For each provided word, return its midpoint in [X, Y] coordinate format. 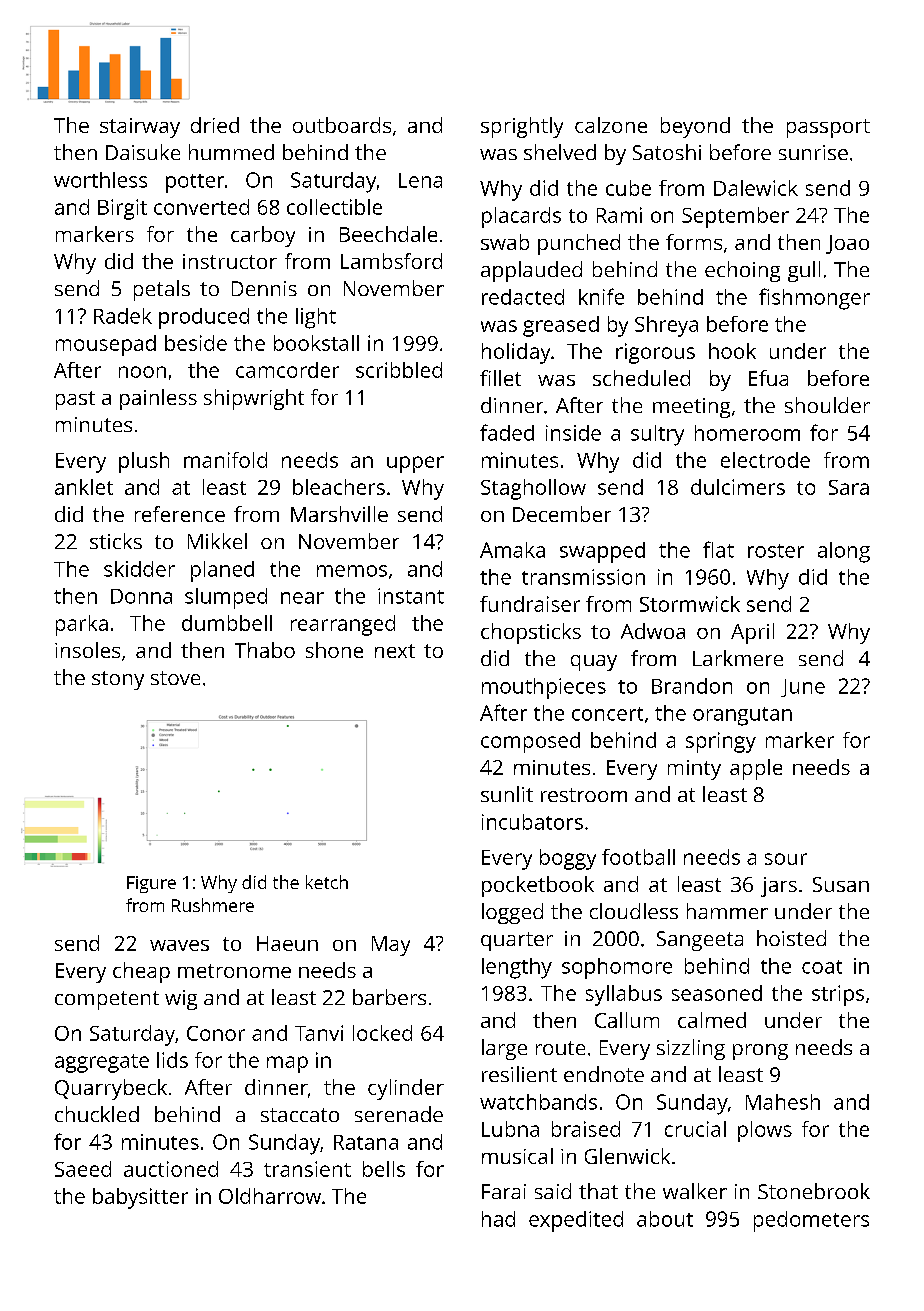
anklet [84, 487]
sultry [657, 435]
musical [517, 1156]
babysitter [140, 1198]
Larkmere [738, 658]
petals [162, 290]
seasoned [717, 993]
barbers [389, 997]
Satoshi [667, 152]
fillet [500, 378]
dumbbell [227, 623]
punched [579, 244]
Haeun [287, 943]
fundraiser [530, 604]
